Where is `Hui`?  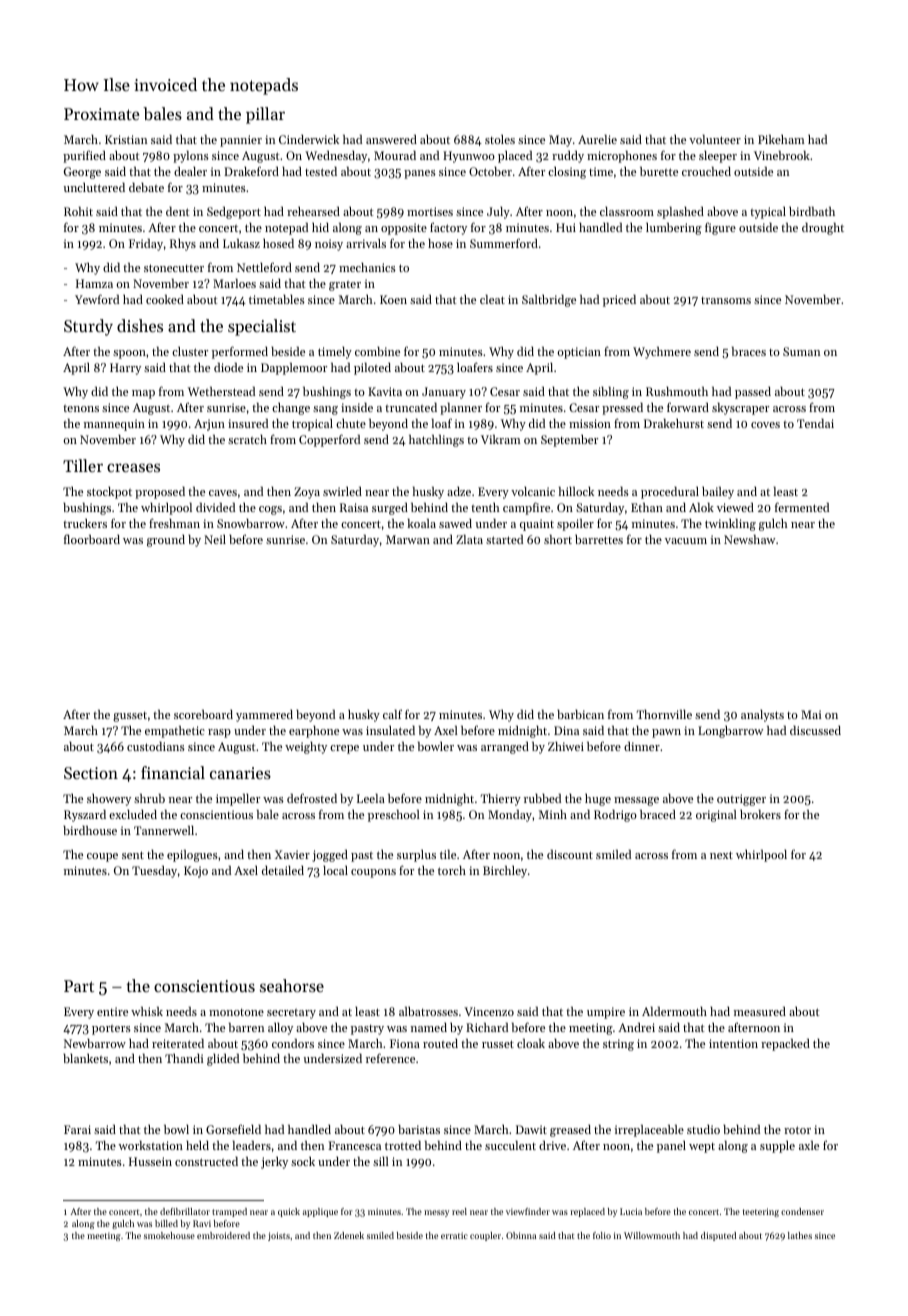 Hui is located at coordinates (566, 227).
